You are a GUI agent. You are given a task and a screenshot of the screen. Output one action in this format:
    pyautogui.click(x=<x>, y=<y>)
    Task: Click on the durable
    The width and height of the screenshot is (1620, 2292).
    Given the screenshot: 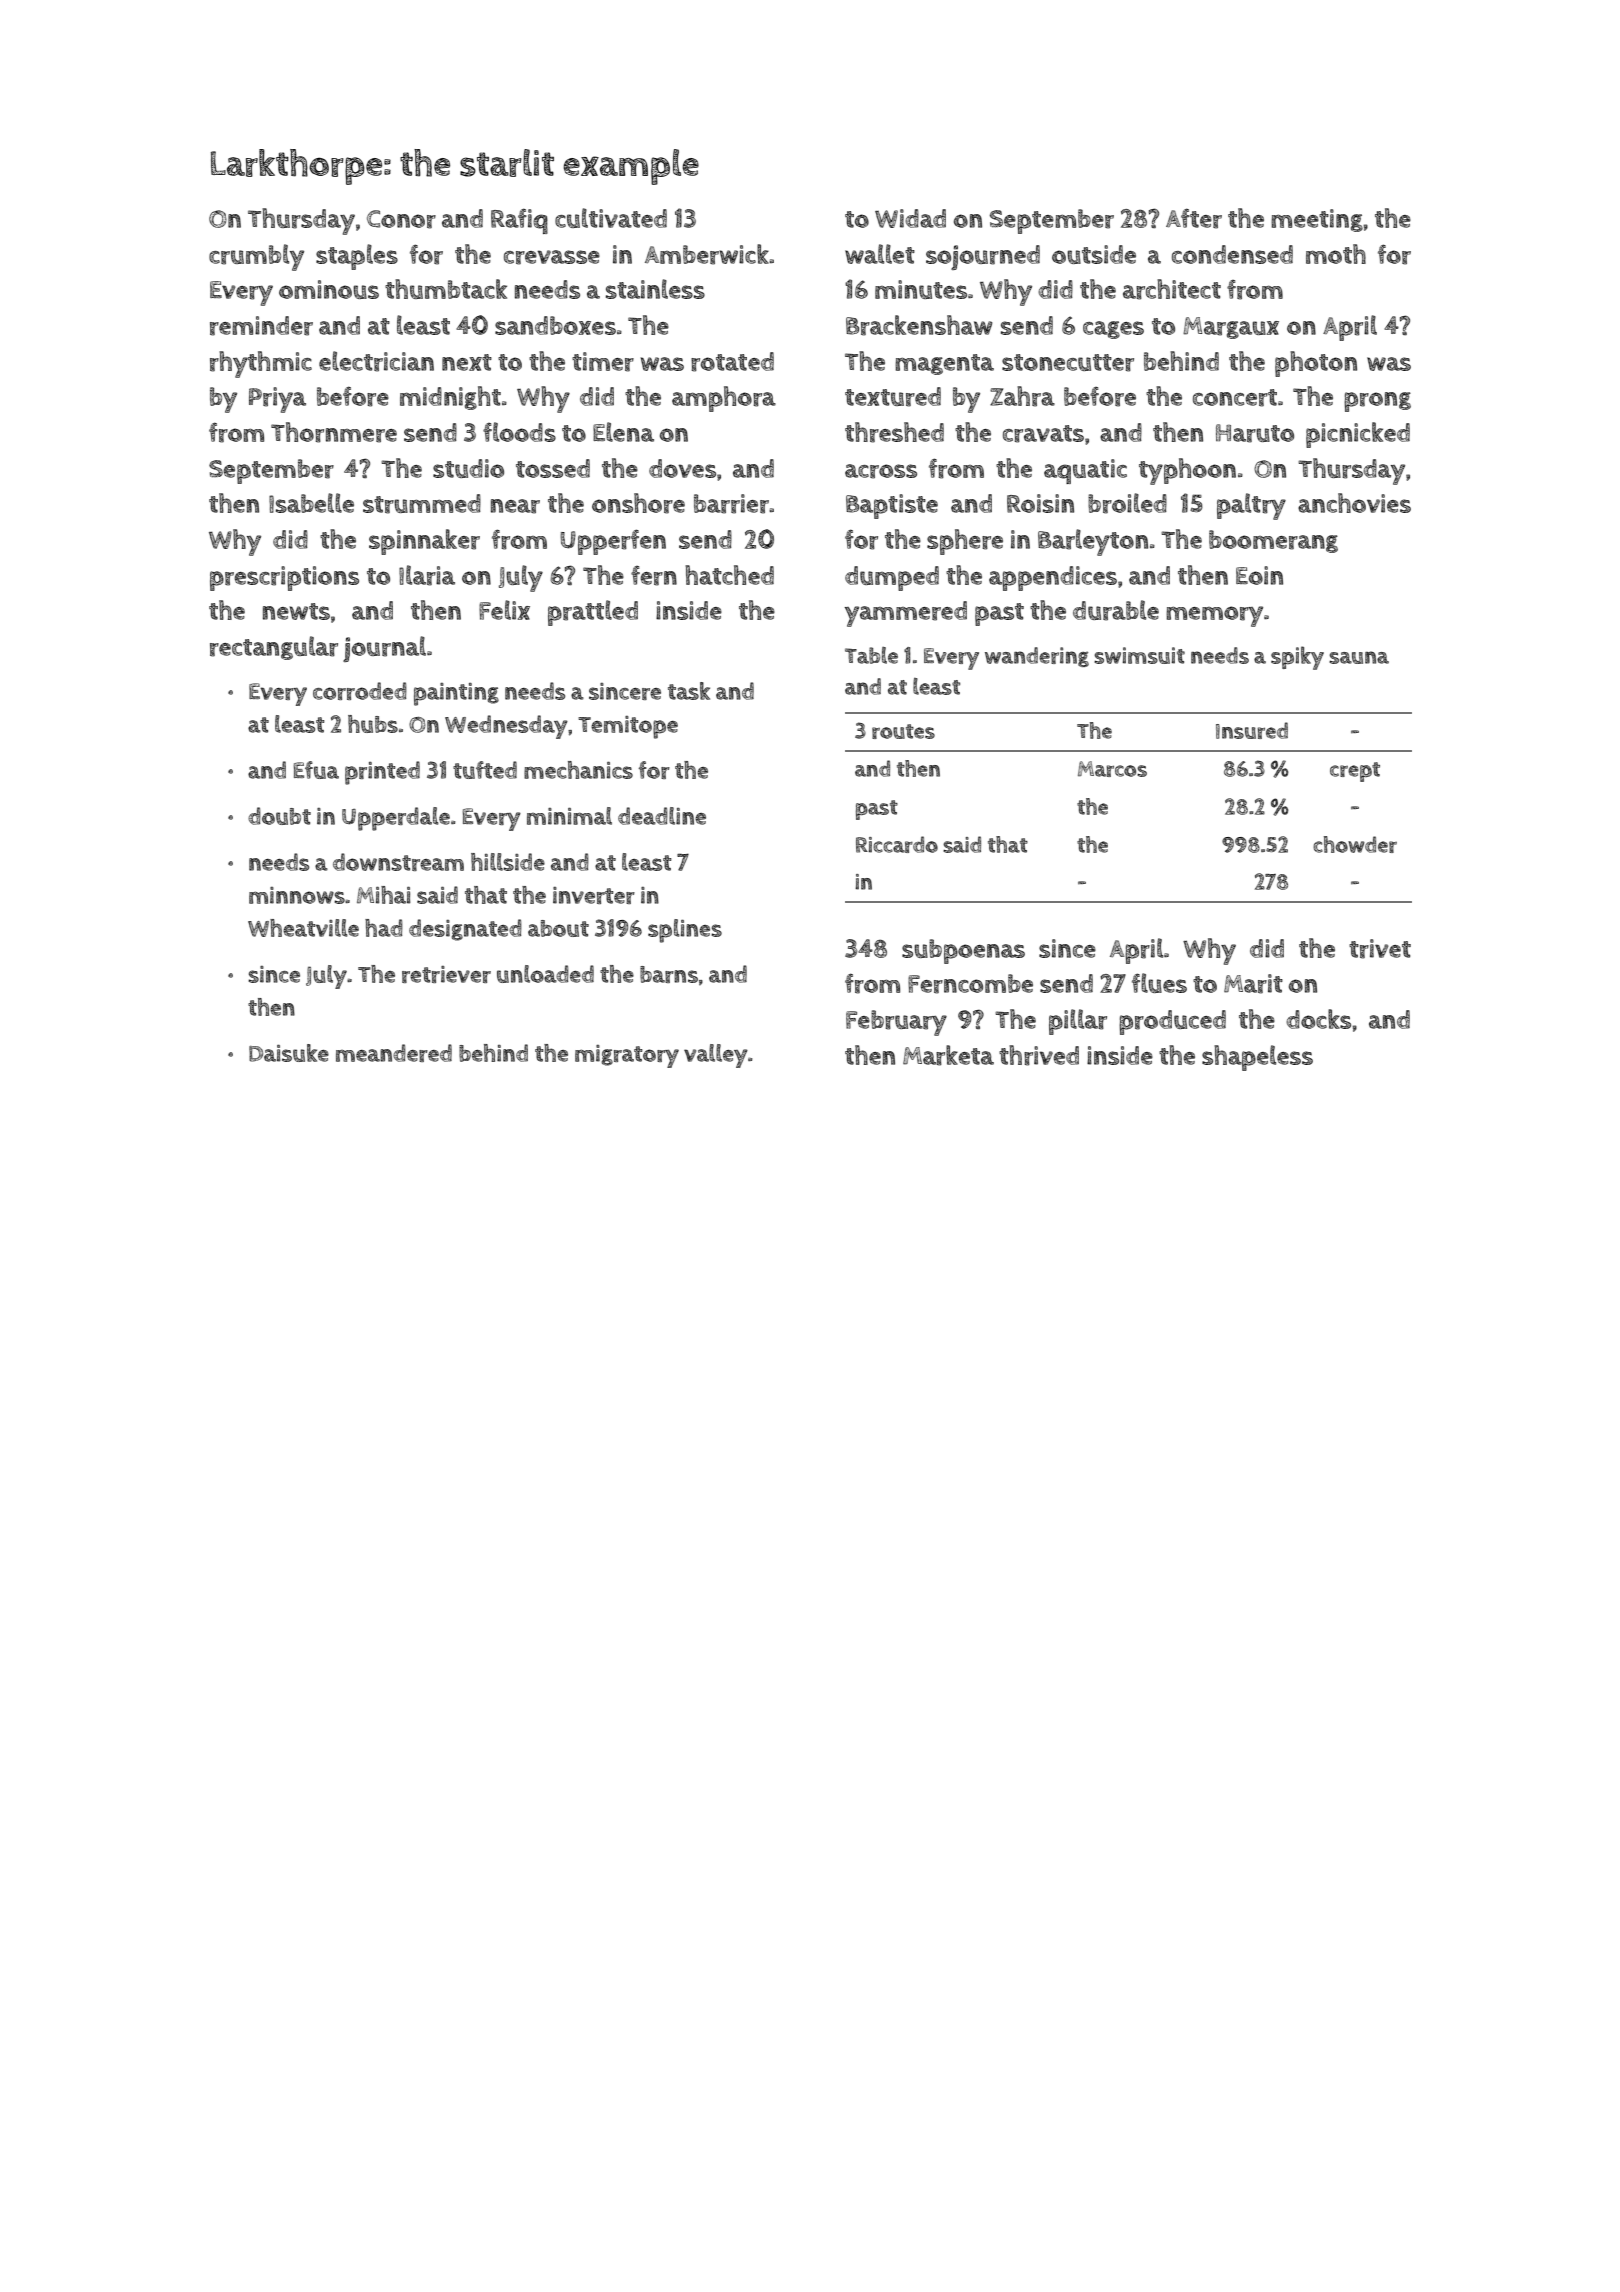 What is the action you would take?
    pyautogui.click(x=1116, y=610)
